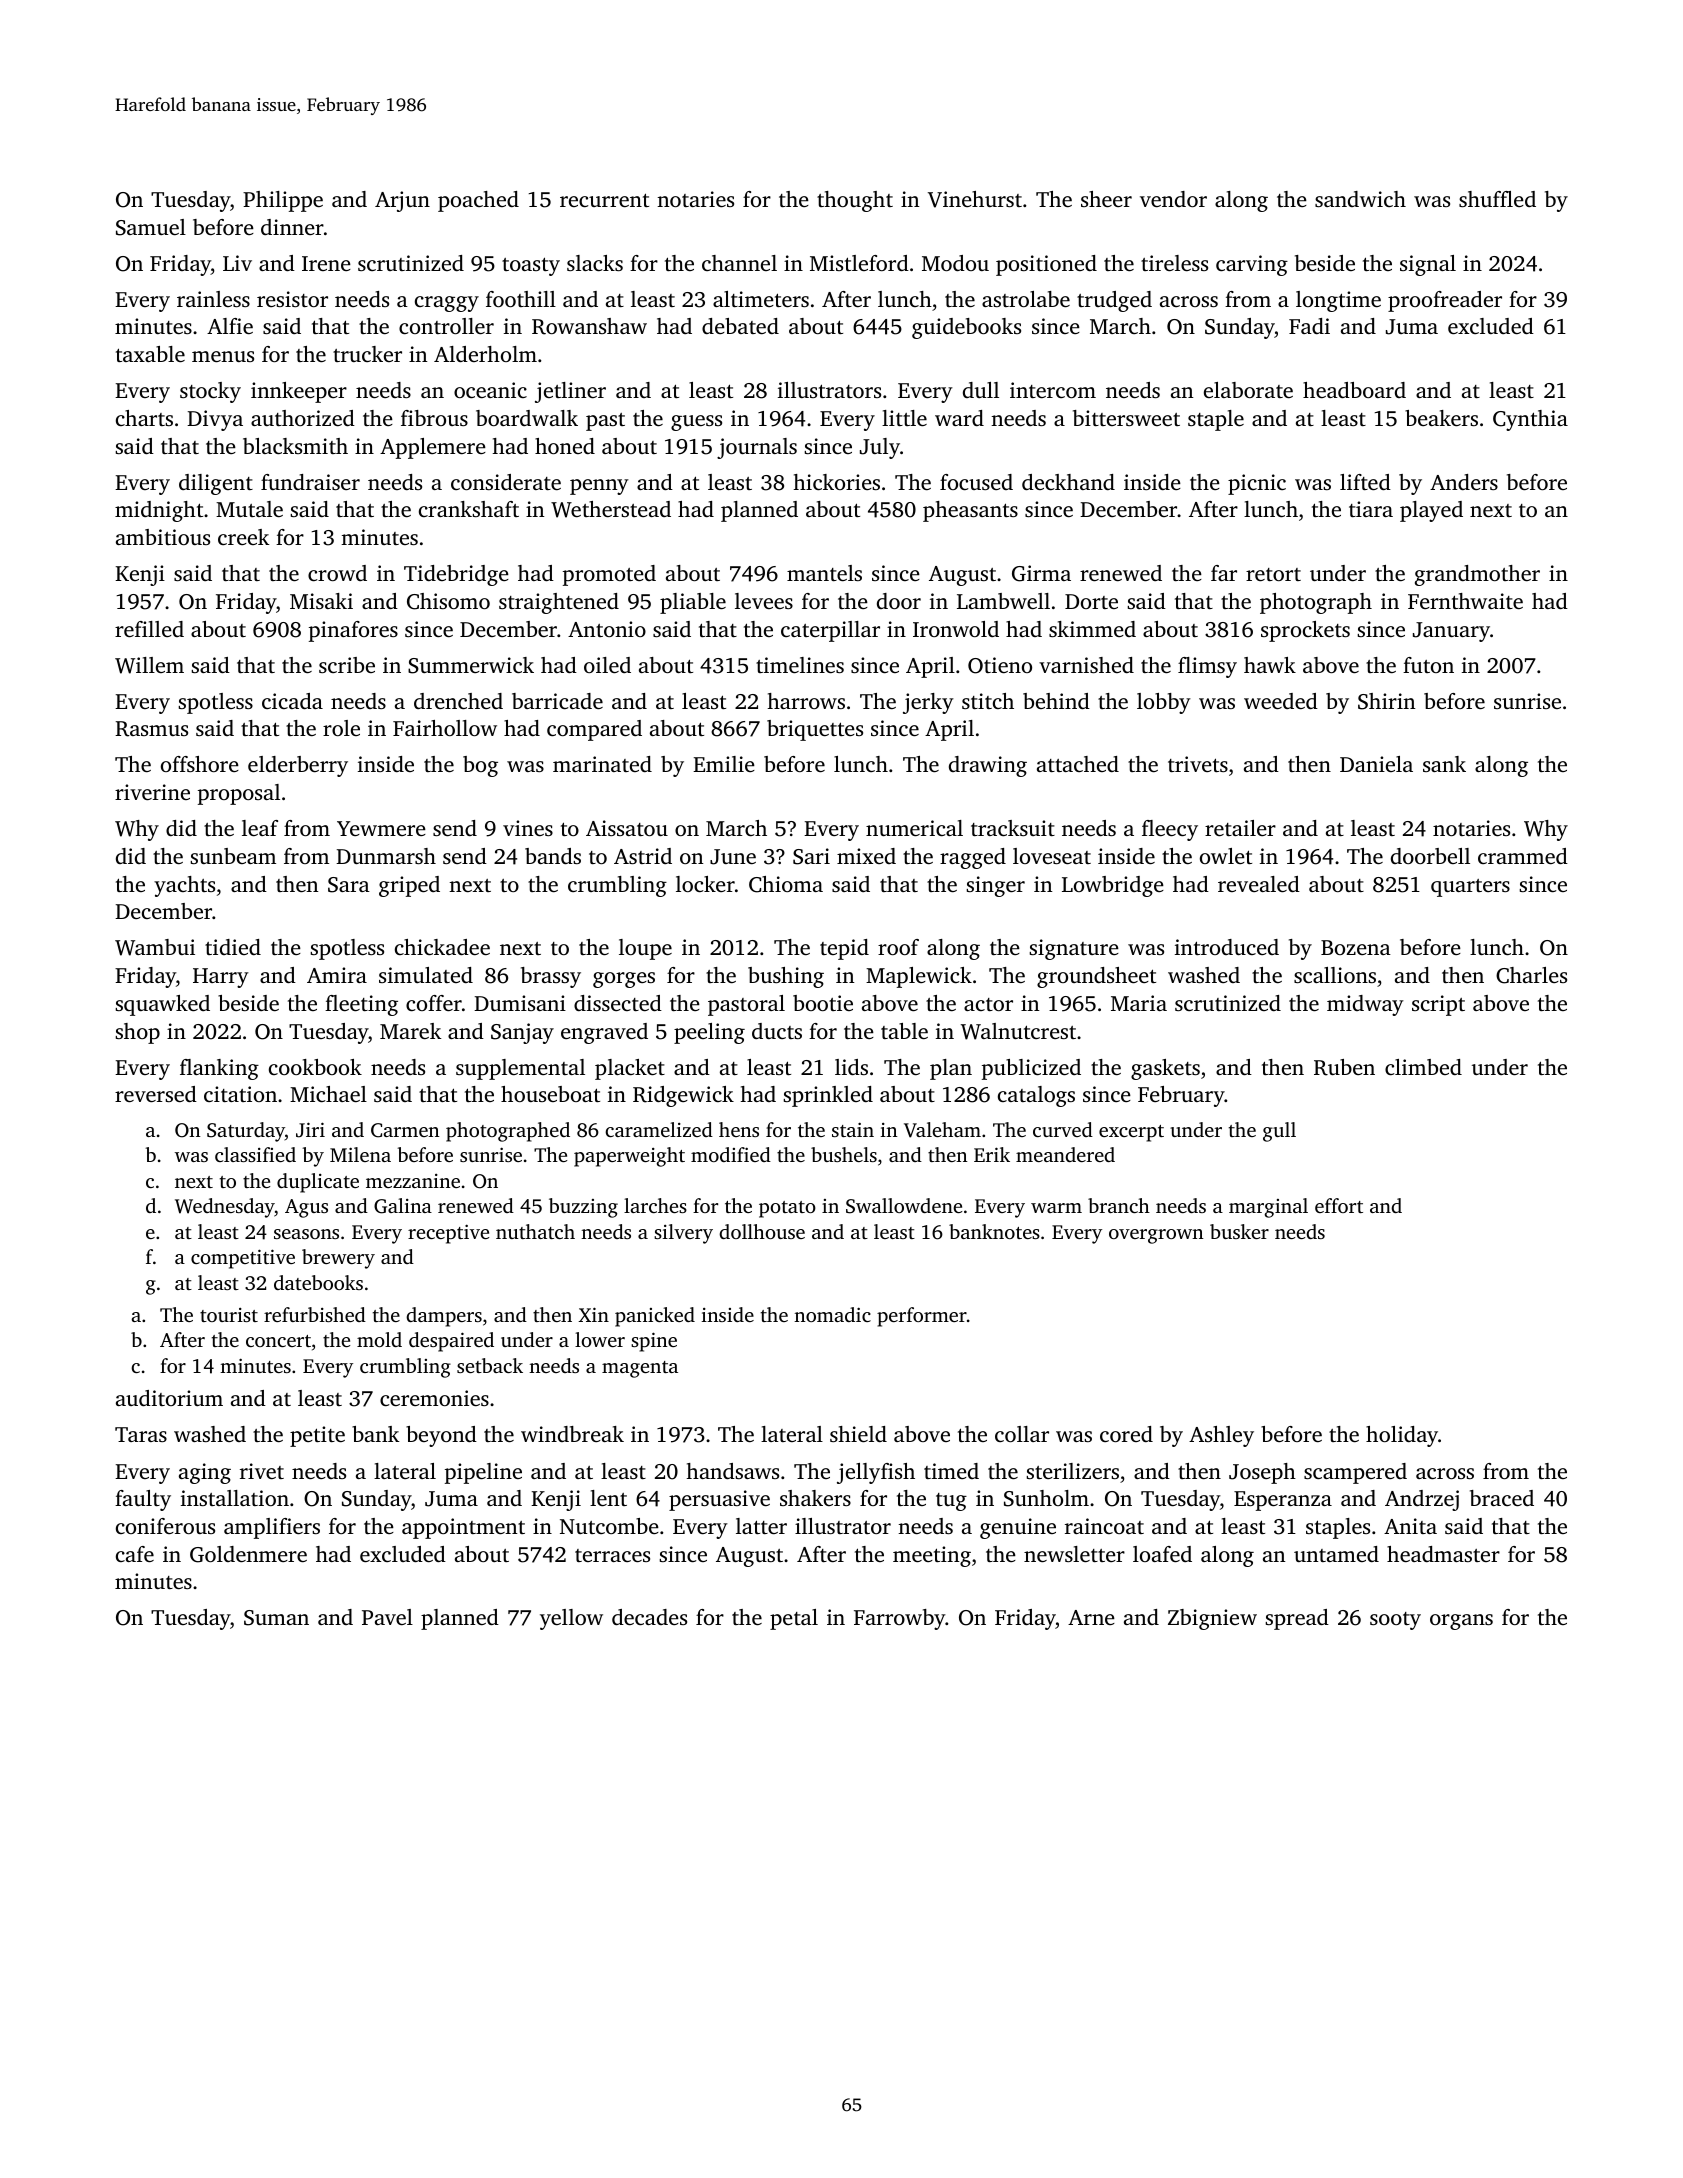 The width and height of the screenshot is (1683, 2178). Describe the element at coordinates (1438, 1005) in the screenshot. I see `script` at that location.
